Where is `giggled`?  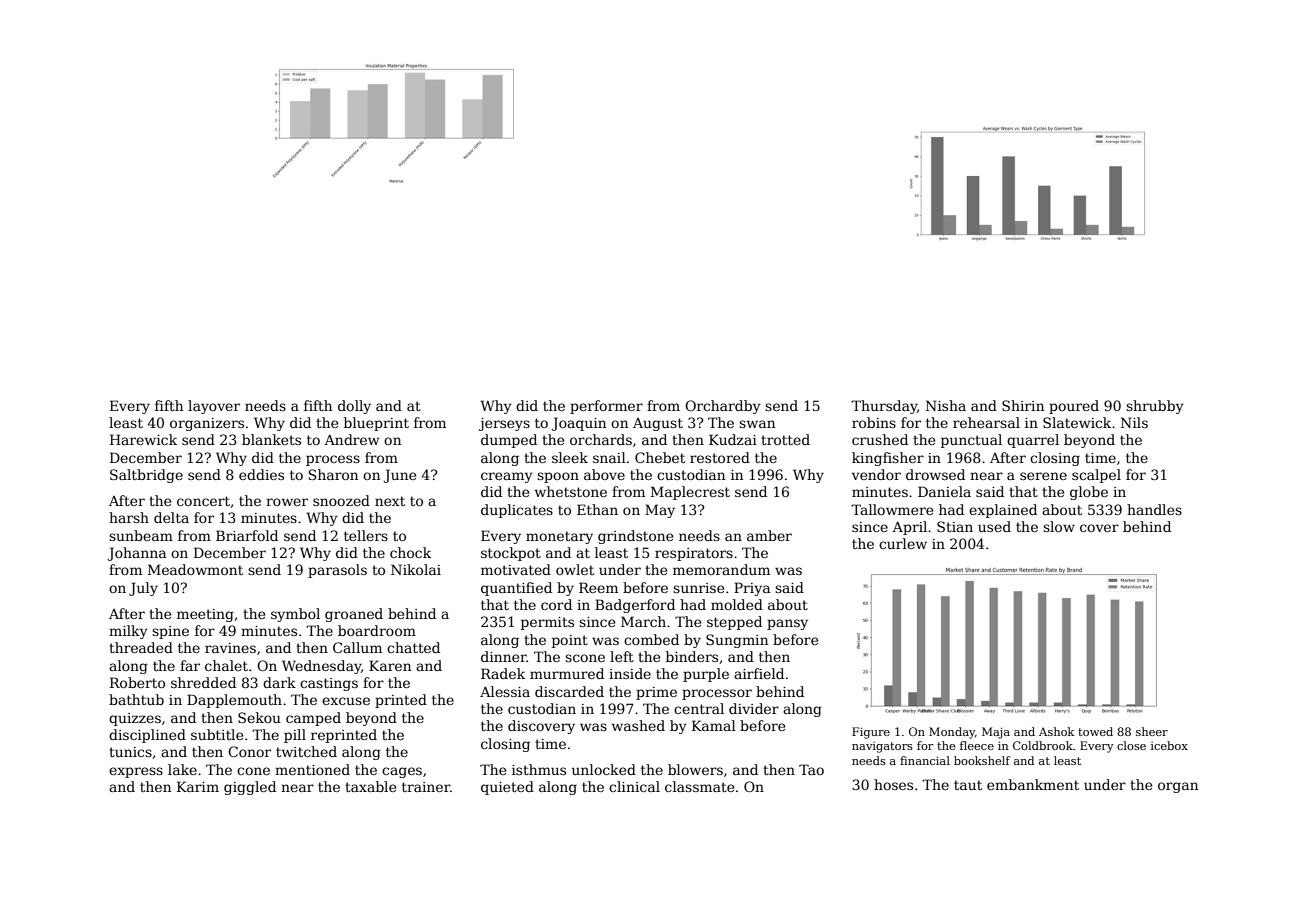
giggled is located at coordinates (250, 788).
